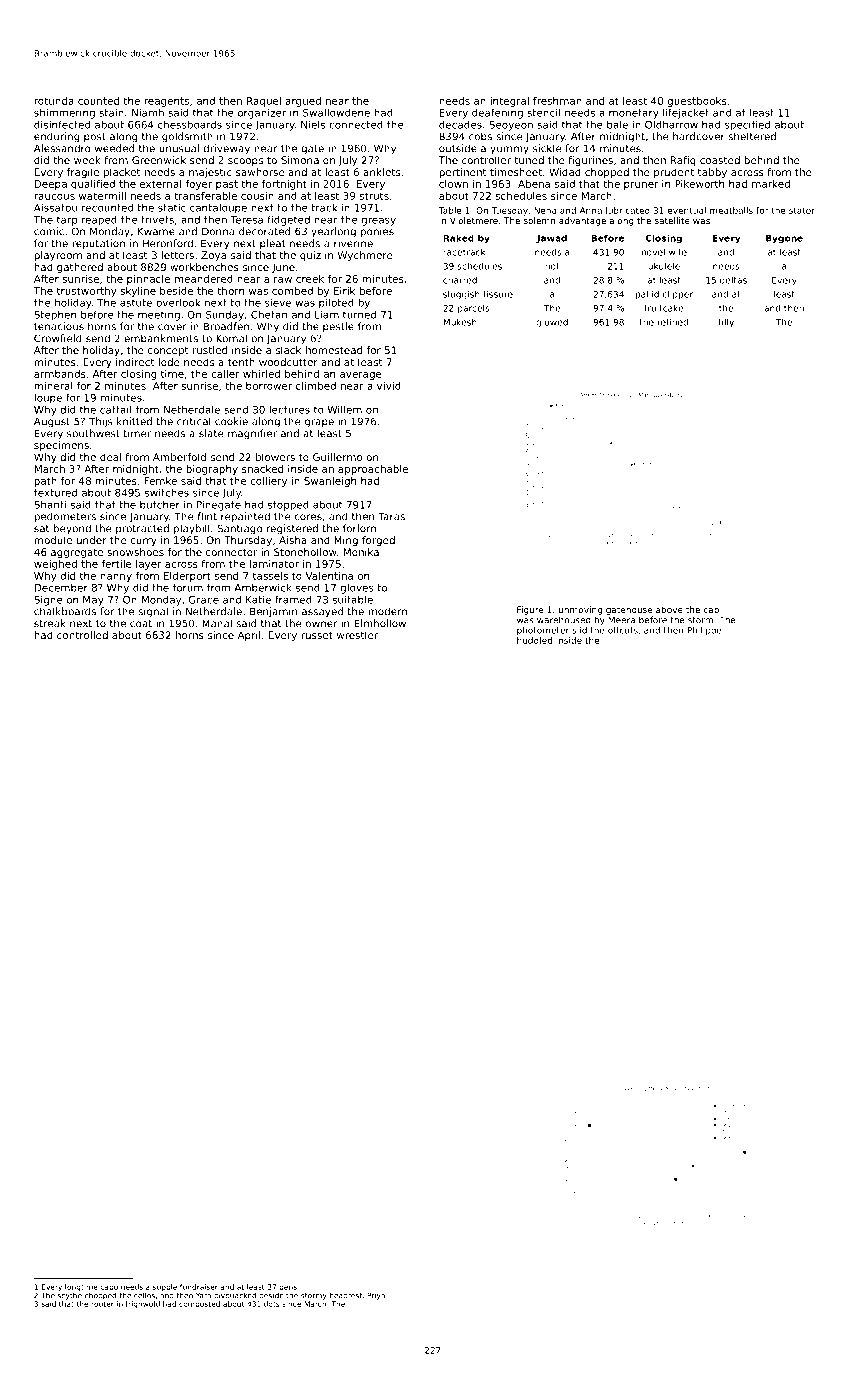 The image size is (849, 1400). Describe the element at coordinates (143, 1305) in the screenshot. I see `Highwold` at that location.
